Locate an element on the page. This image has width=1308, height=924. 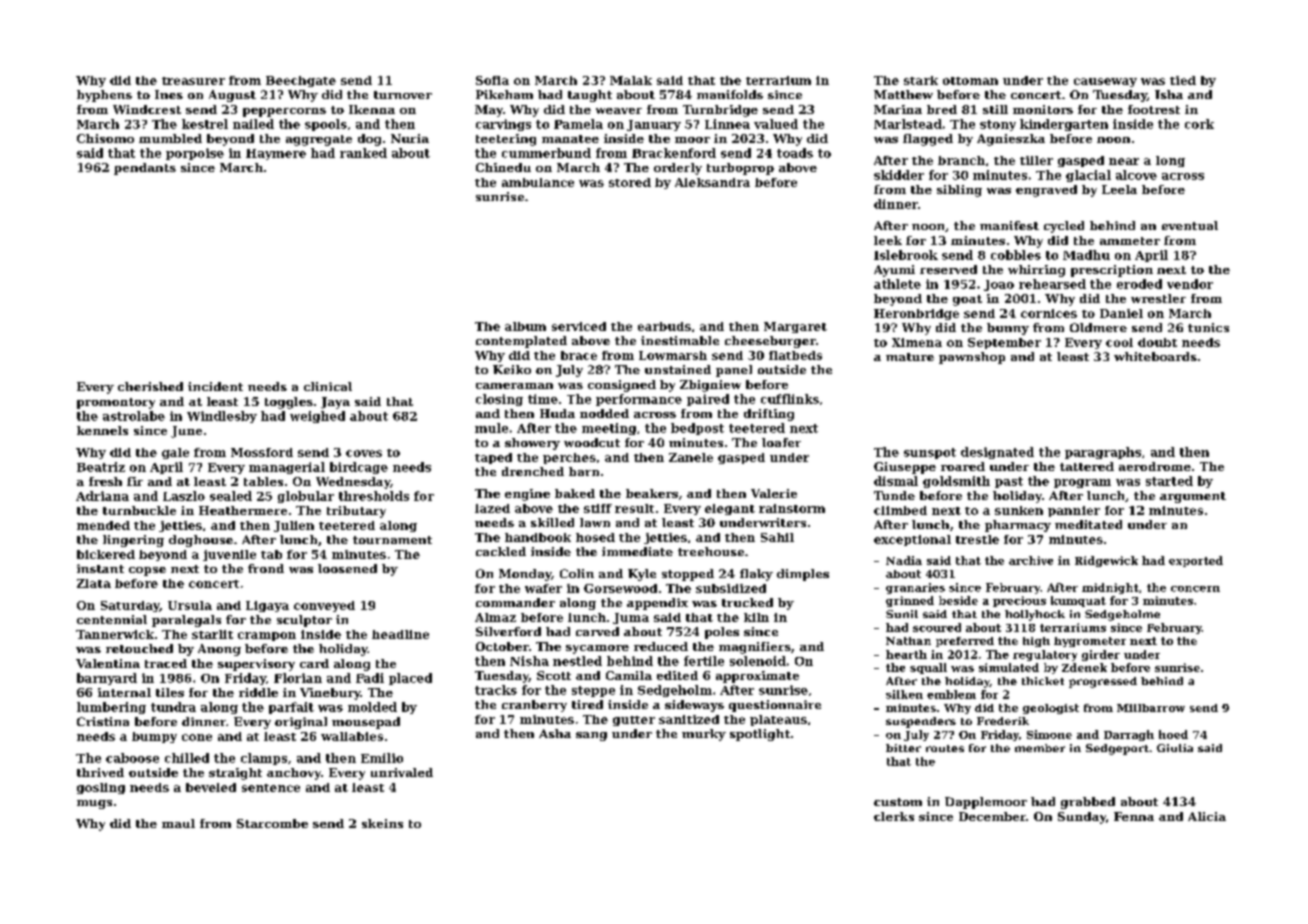
Beechgate is located at coordinates (301, 81).
